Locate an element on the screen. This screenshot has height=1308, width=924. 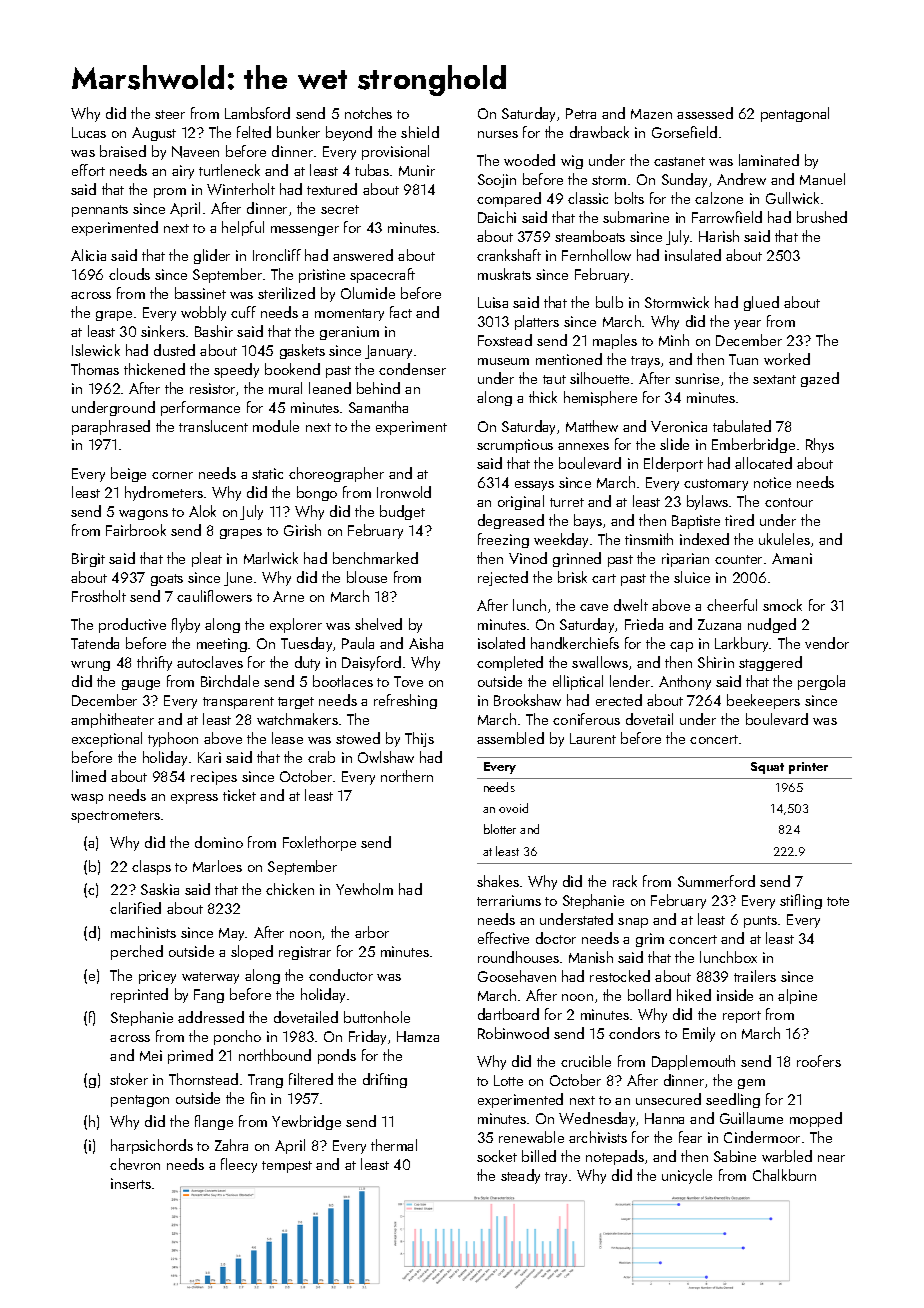
steer is located at coordinates (170, 114).
